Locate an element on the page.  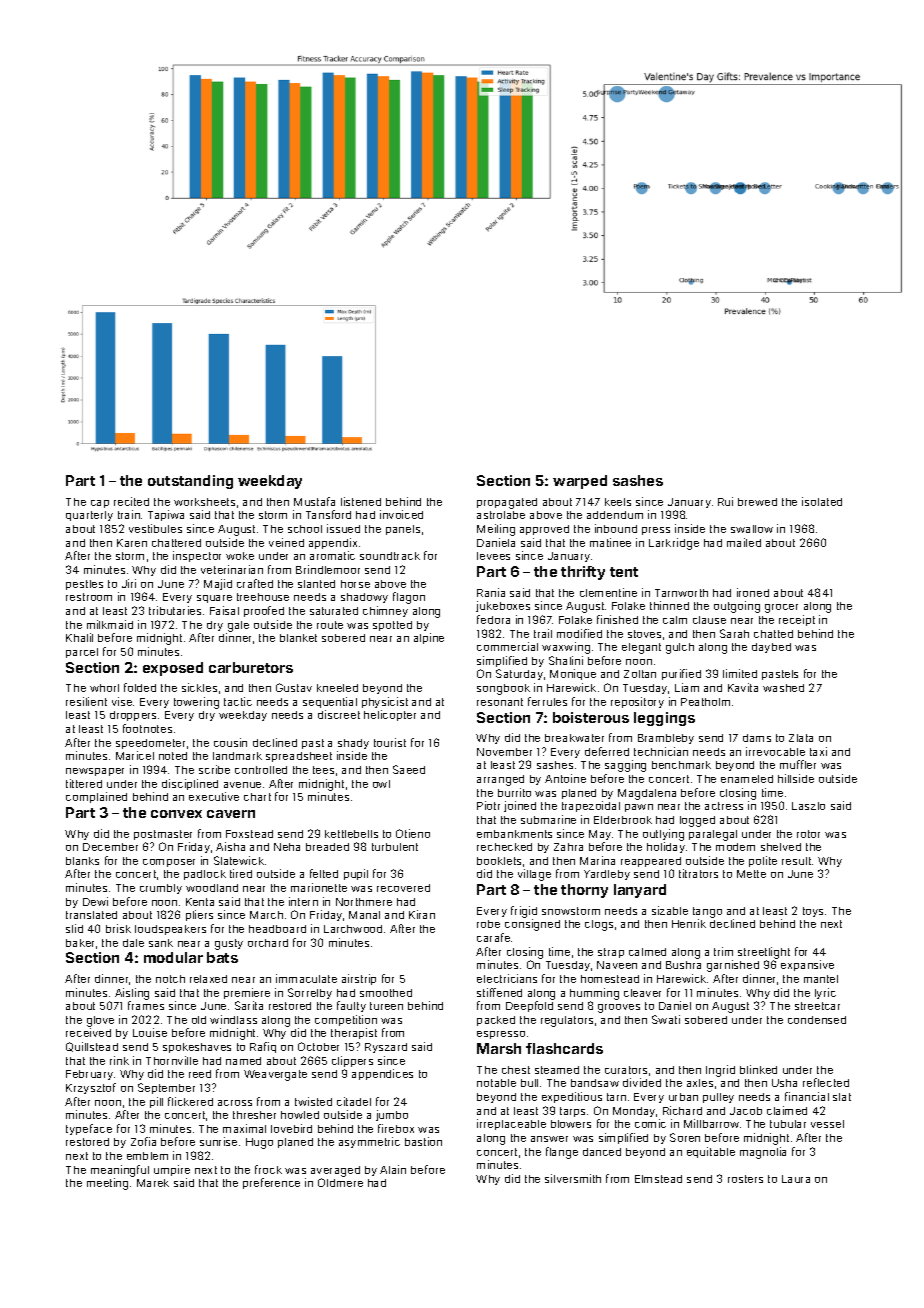
crafted is located at coordinates (255, 583).
